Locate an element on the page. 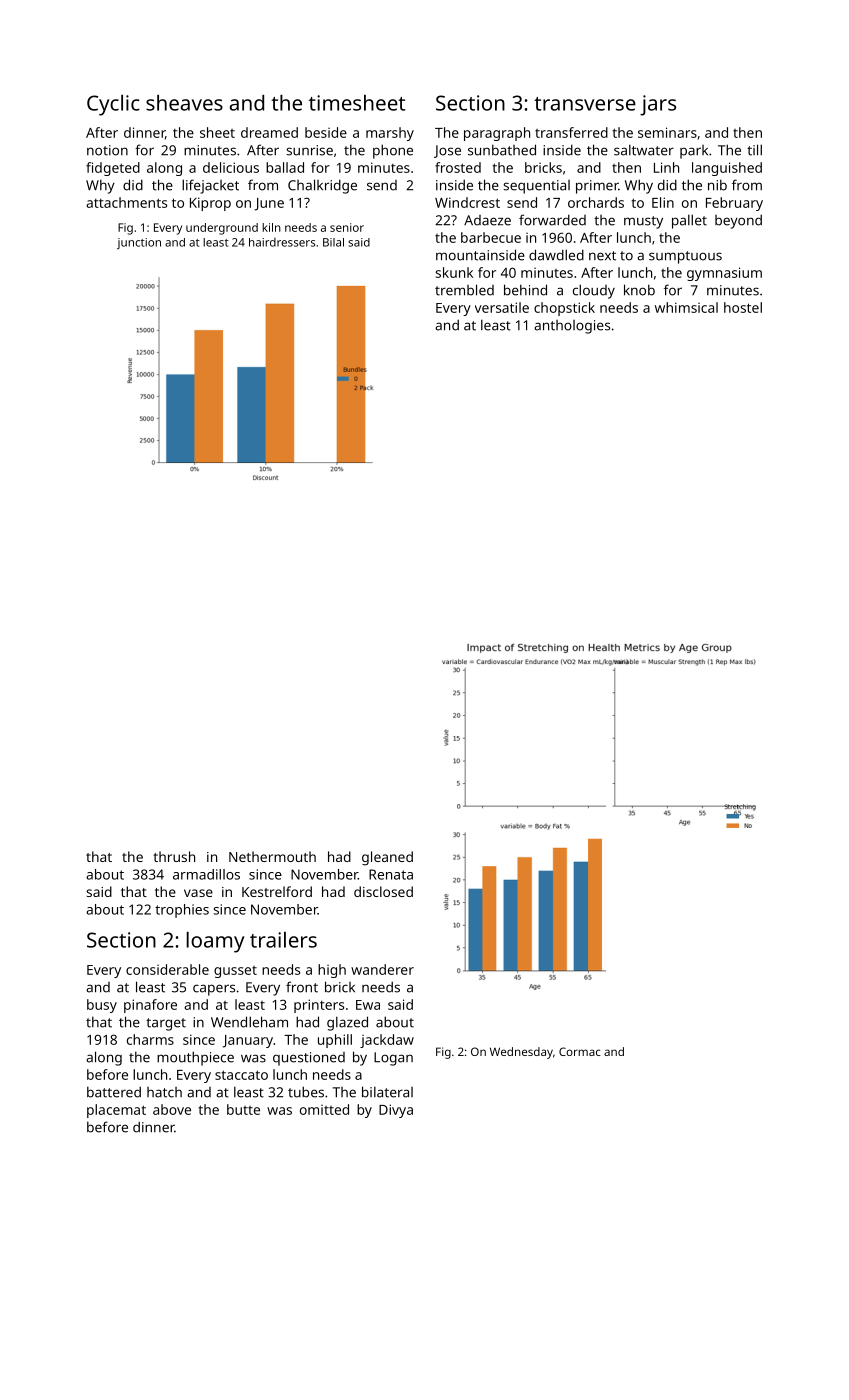  transverse is located at coordinates (585, 104).
